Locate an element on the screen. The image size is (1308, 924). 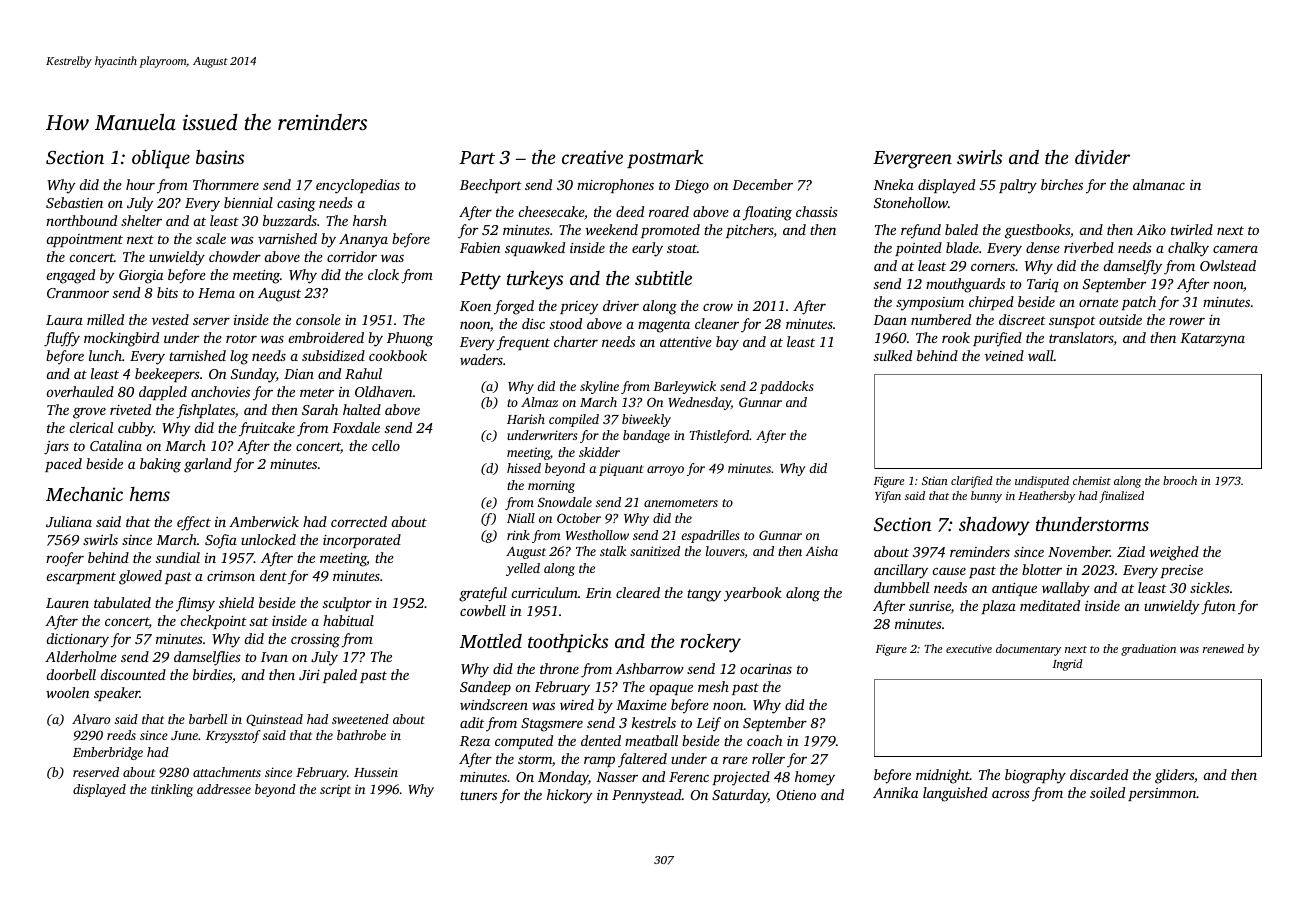
postmark is located at coordinates (665, 159).
